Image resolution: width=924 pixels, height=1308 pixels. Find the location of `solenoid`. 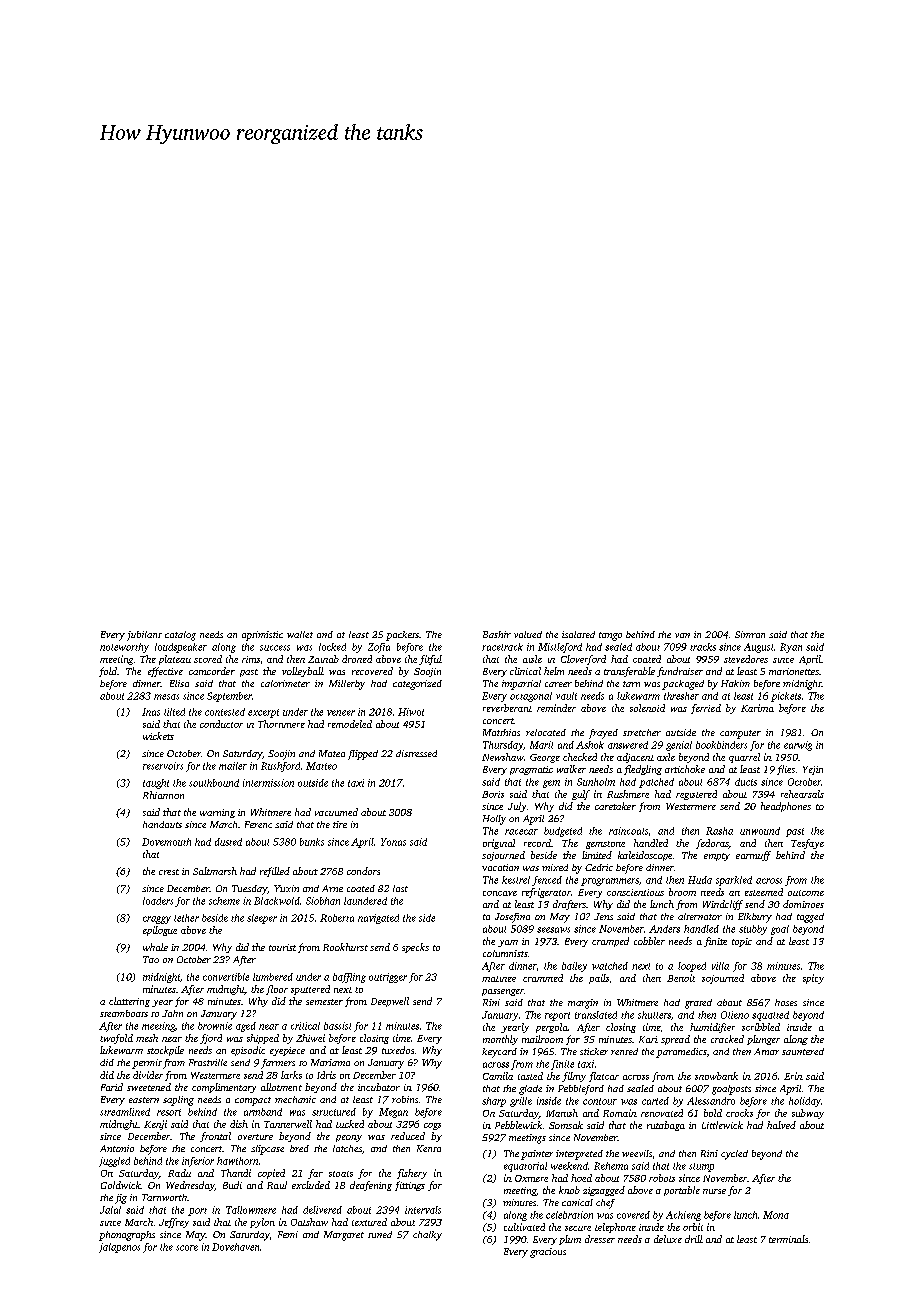

solenoid is located at coordinates (647, 708).
